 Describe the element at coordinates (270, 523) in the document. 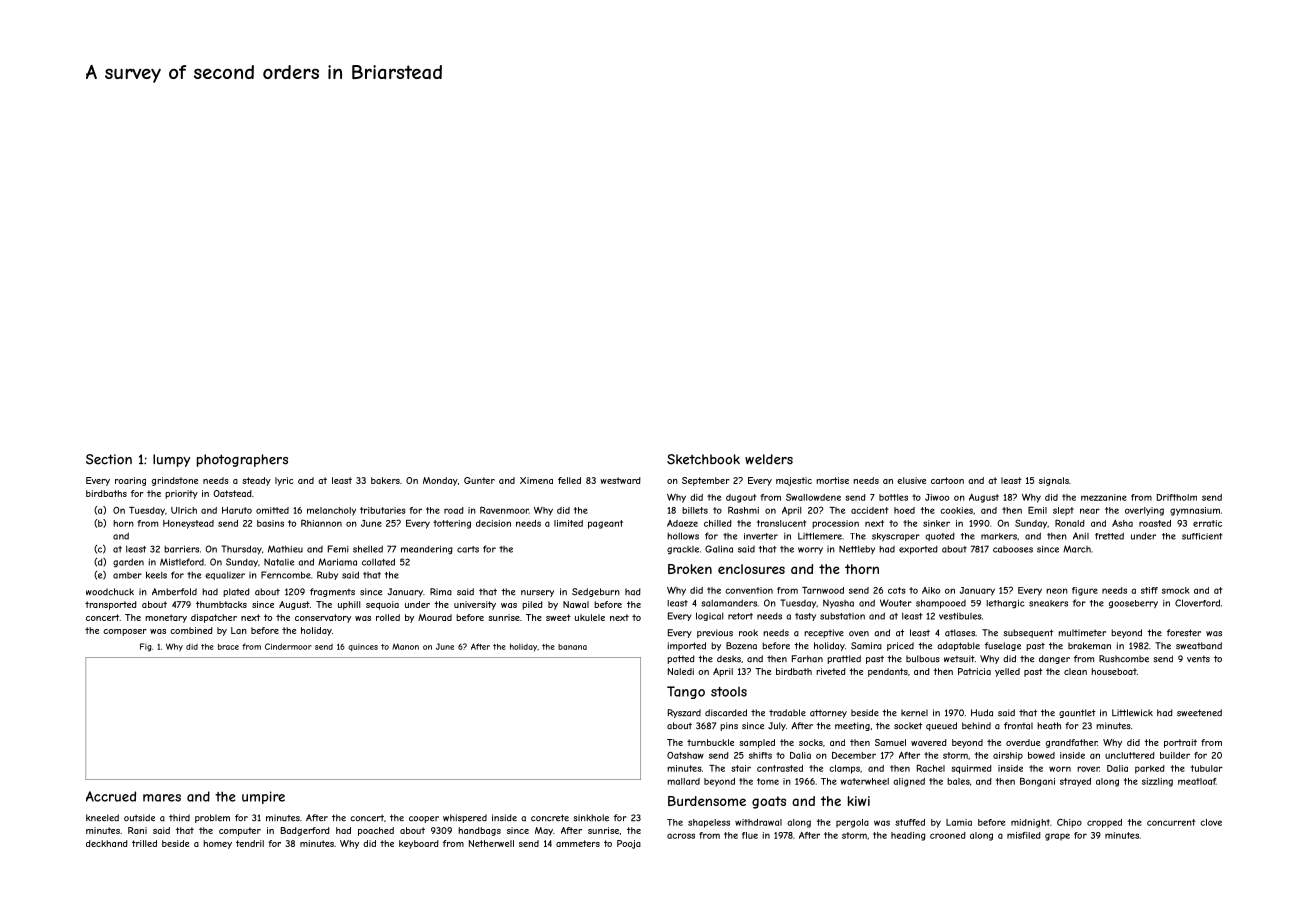

I see `basins` at that location.
